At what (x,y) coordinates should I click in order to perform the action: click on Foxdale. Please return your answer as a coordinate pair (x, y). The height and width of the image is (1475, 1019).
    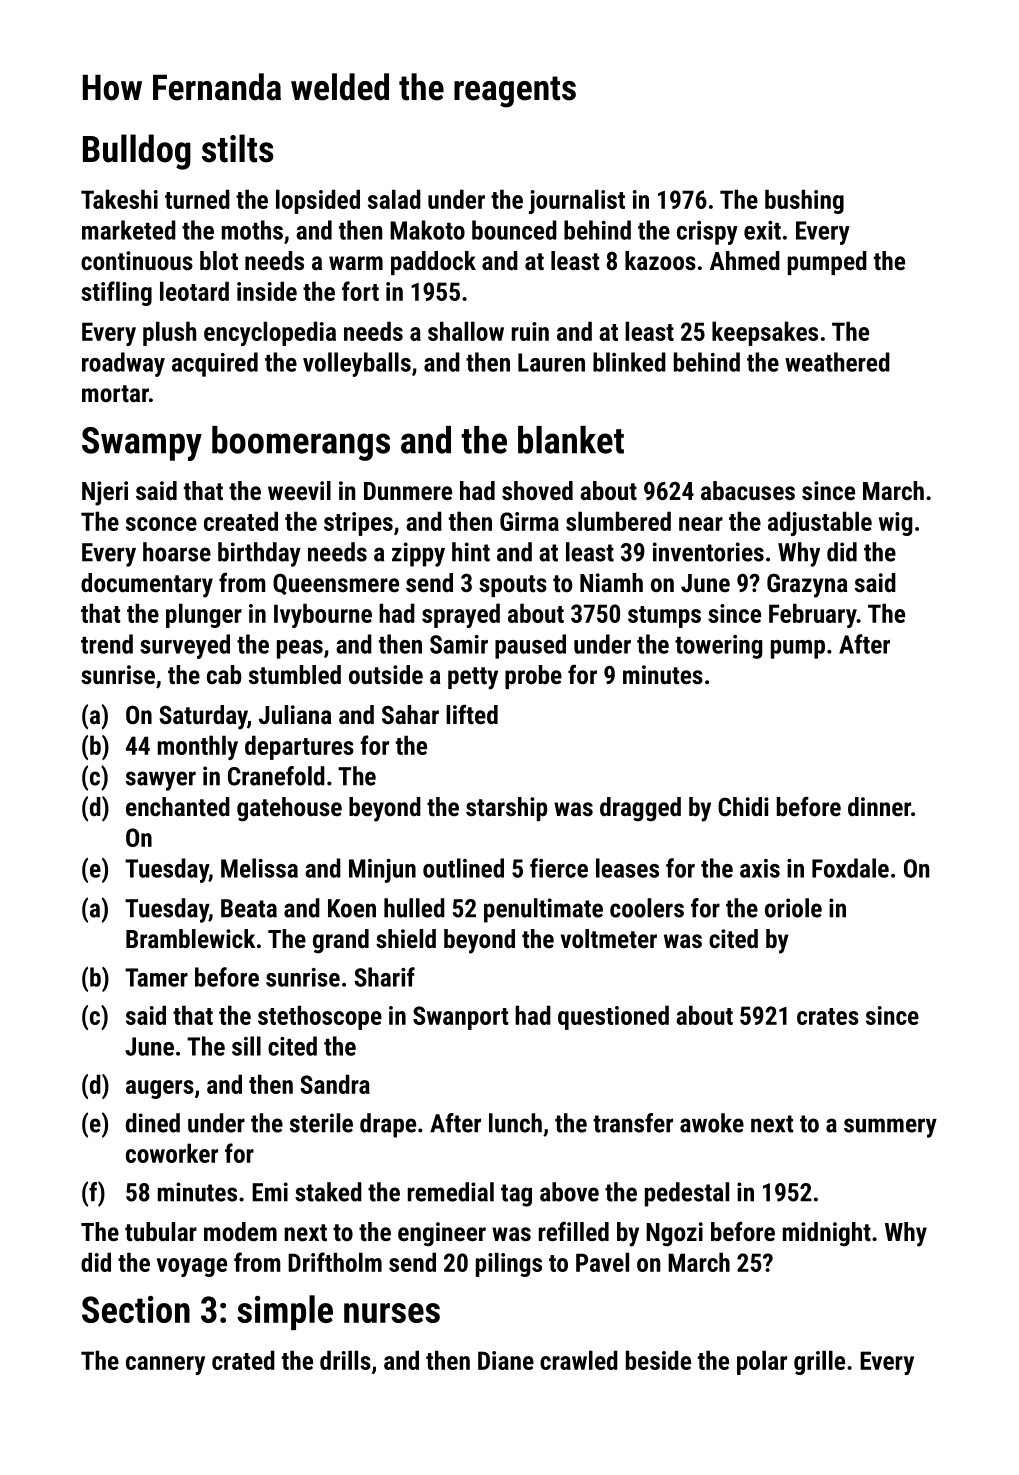
    Looking at the image, I should click on (850, 868).
